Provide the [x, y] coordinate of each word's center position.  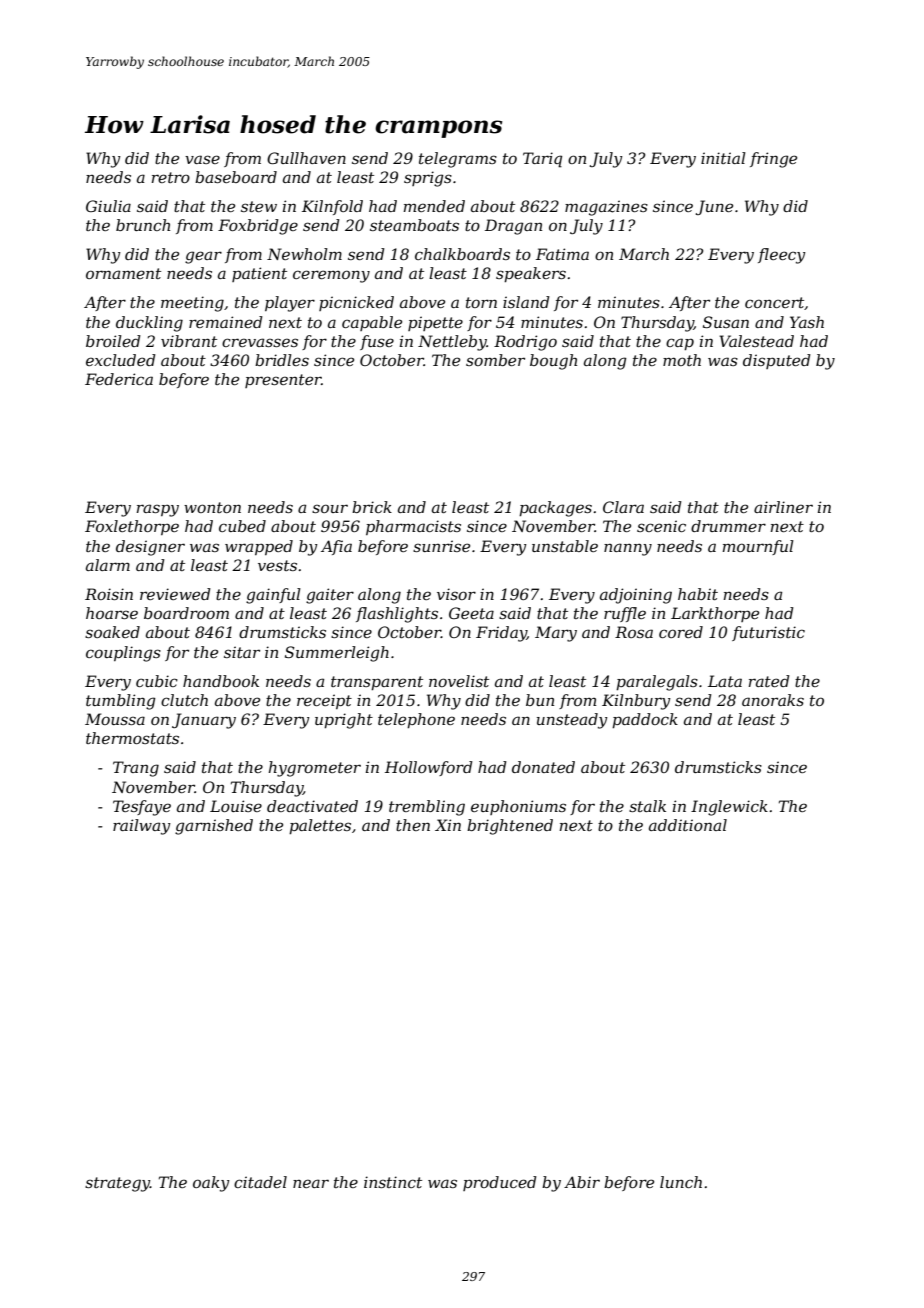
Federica [119, 379]
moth [682, 360]
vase [202, 159]
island [526, 302]
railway [142, 827]
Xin [448, 825]
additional [688, 825]
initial [723, 158]
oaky [211, 1184]
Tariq [542, 160]
